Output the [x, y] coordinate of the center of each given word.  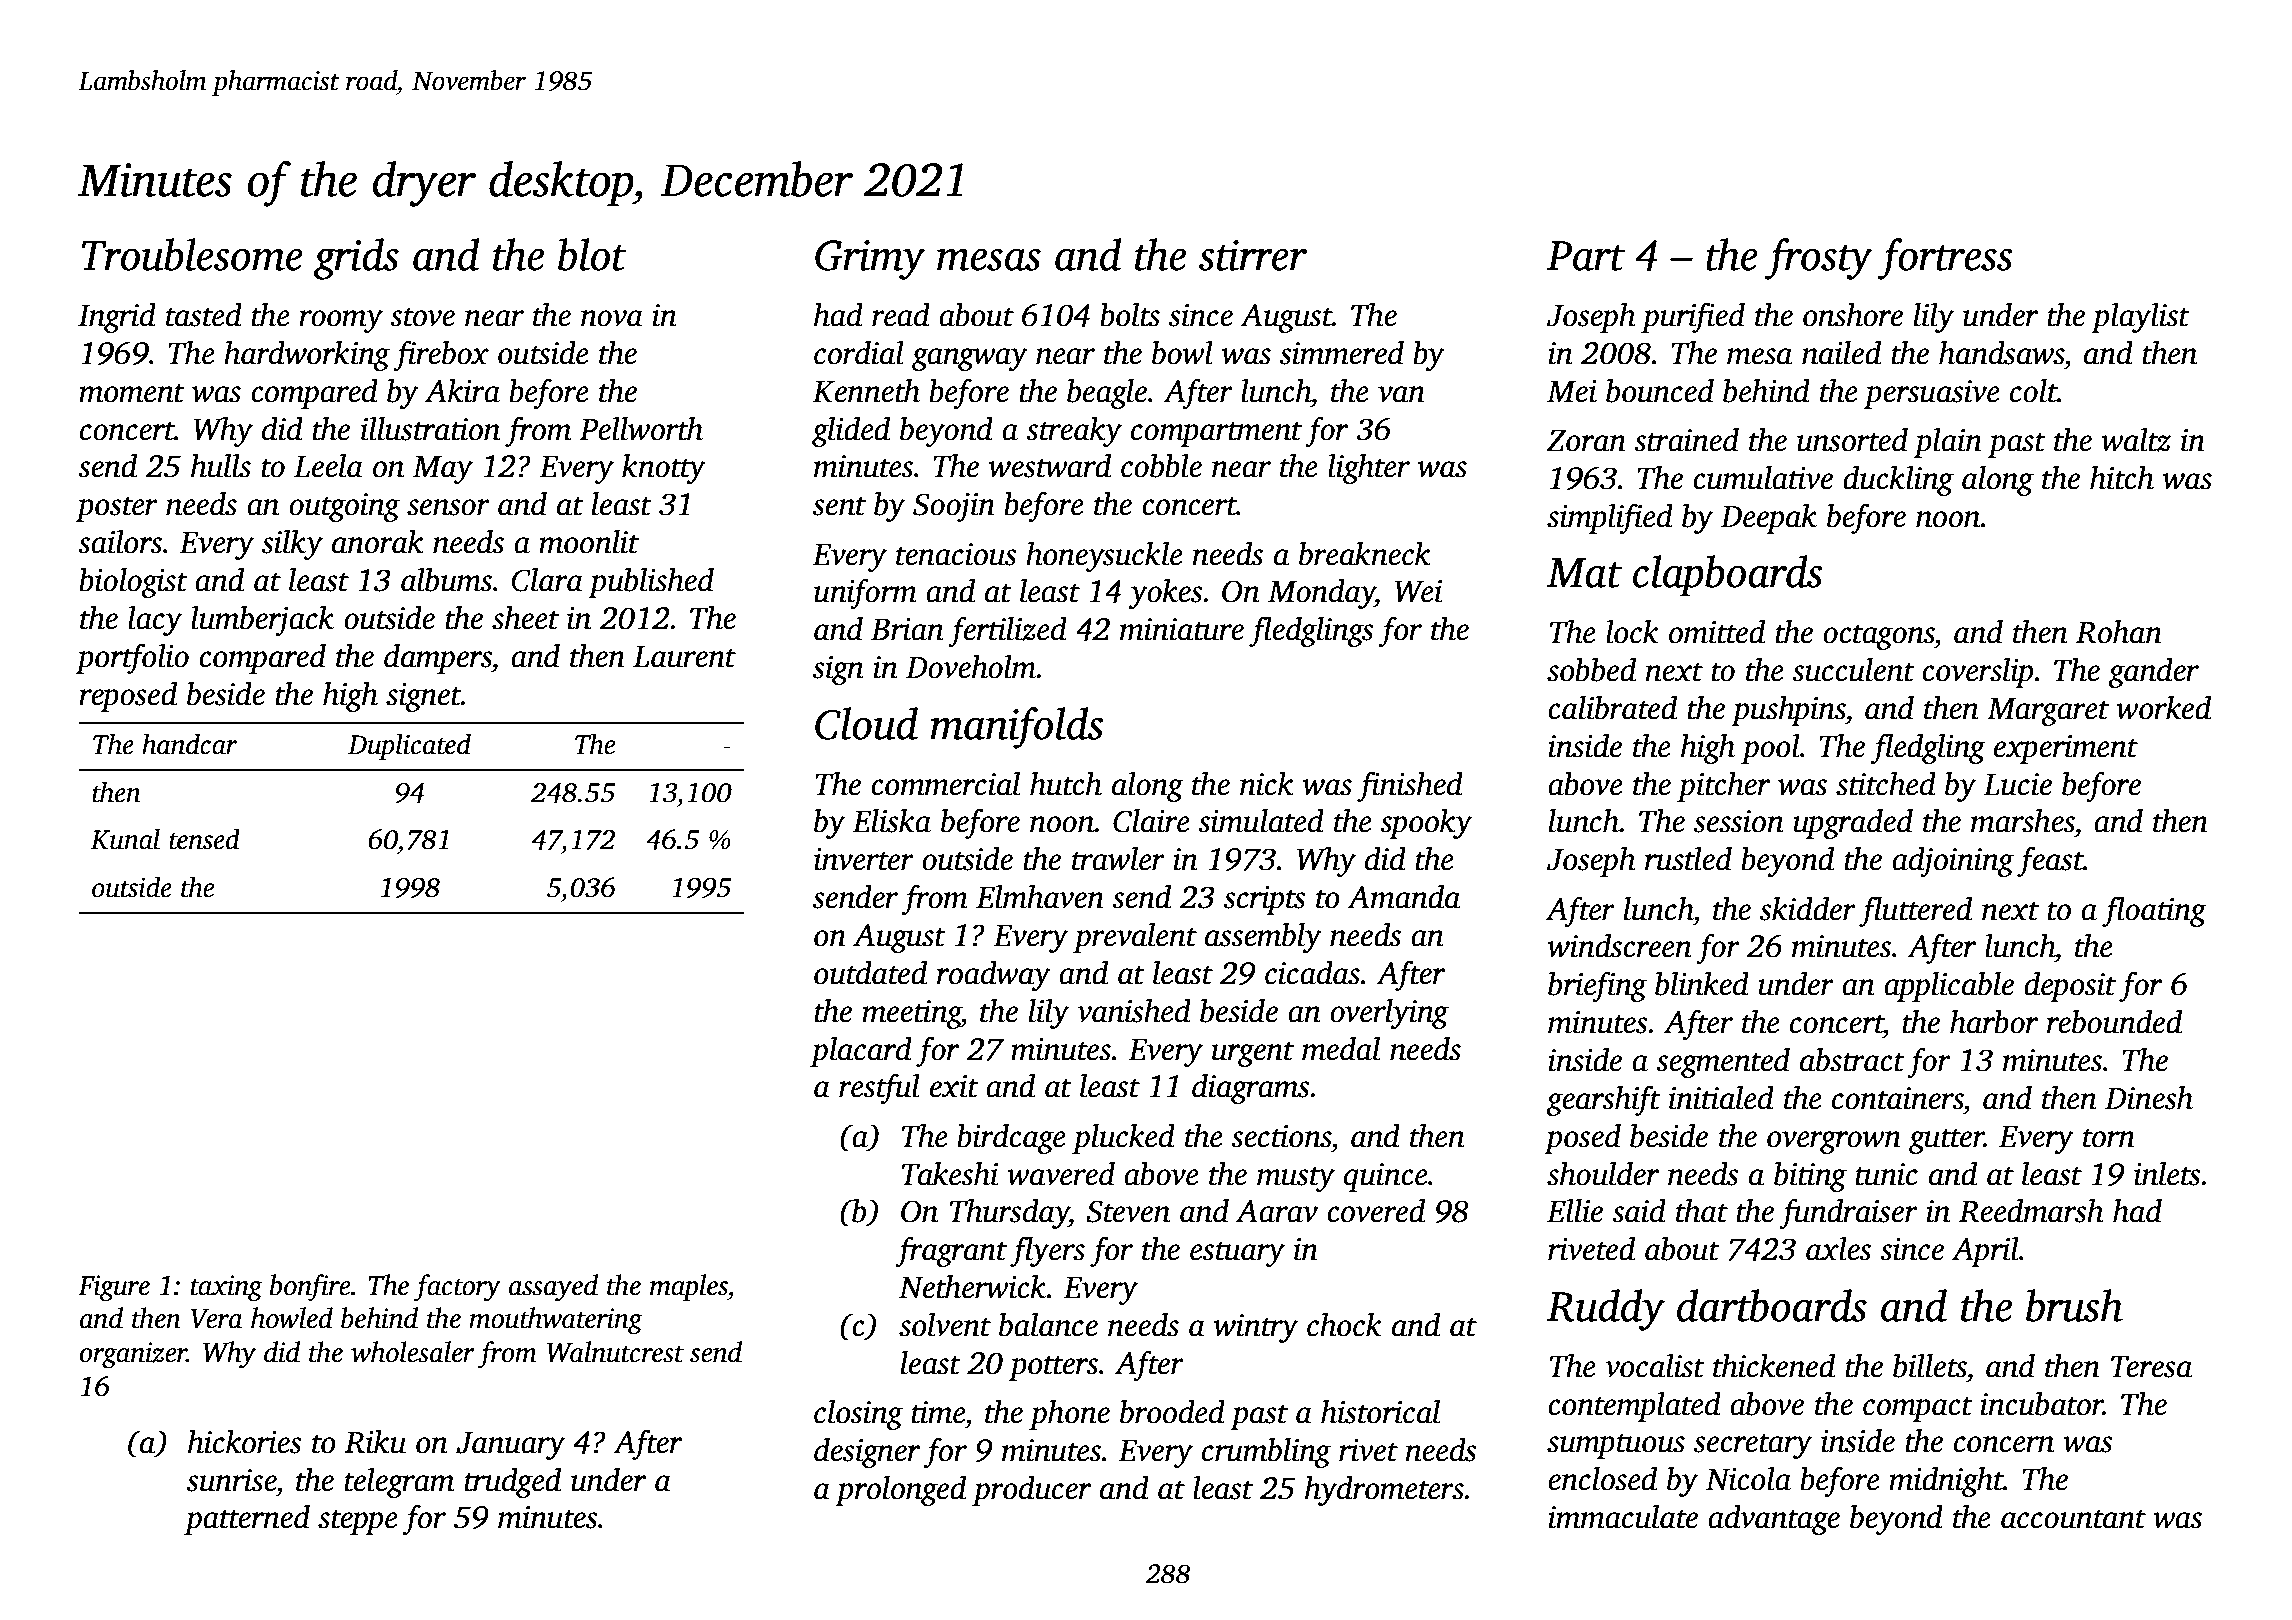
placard [861, 1052]
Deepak [1769, 519]
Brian [907, 629]
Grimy [870, 260]
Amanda [1403, 897]
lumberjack [262, 621]
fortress [1945, 259]
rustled [1688, 859]
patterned [247, 1520]
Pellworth [641, 429]
